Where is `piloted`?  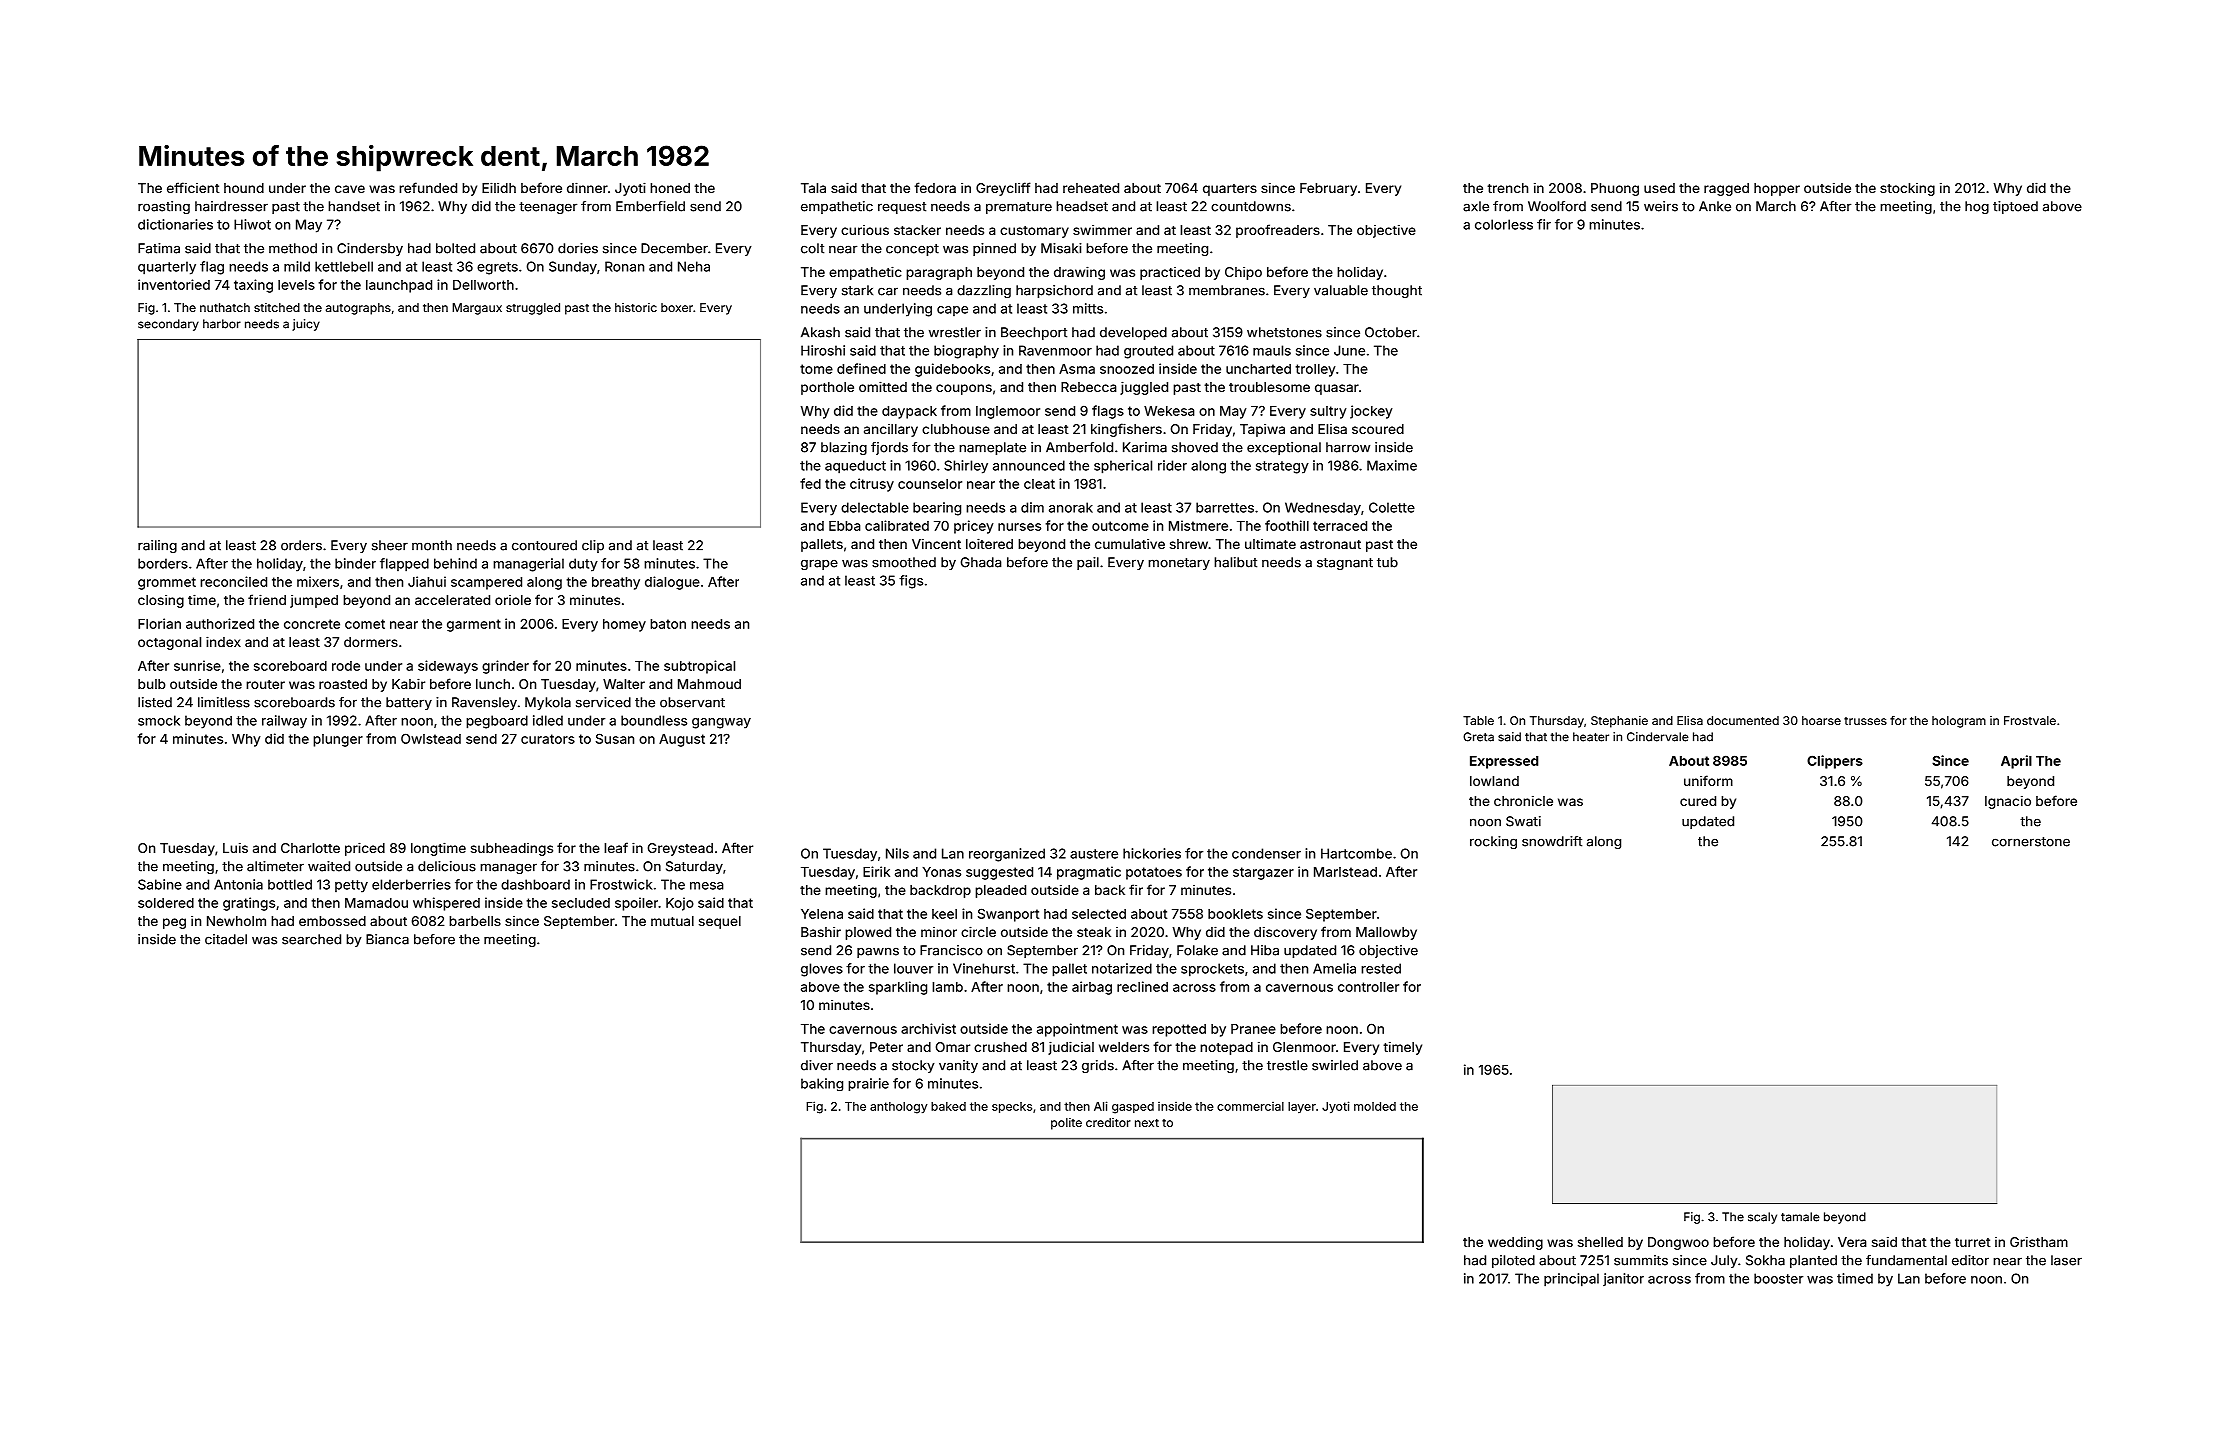 piloted is located at coordinates (1513, 1261).
